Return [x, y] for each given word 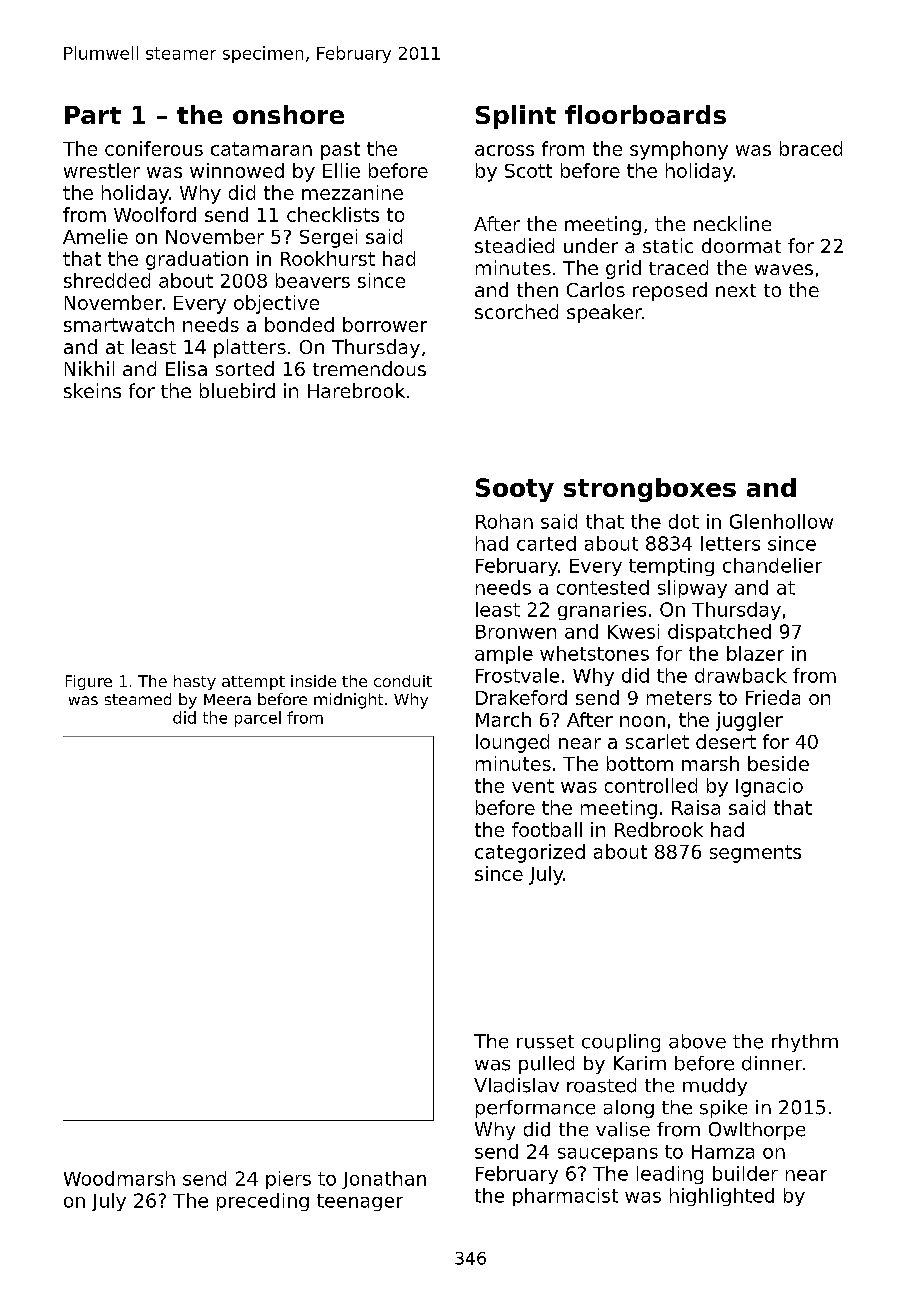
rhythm [805, 1043]
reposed [670, 291]
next [736, 290]
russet [545, 1042]
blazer [755, 653]
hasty [195, 682]
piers [288, 1180]
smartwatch [119, 324]
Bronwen [516, 632]
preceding [263, 1202]
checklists [333, 214]
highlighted [722, 1197]
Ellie [341, 170]
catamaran [261, 149]
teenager [360, 1202]
